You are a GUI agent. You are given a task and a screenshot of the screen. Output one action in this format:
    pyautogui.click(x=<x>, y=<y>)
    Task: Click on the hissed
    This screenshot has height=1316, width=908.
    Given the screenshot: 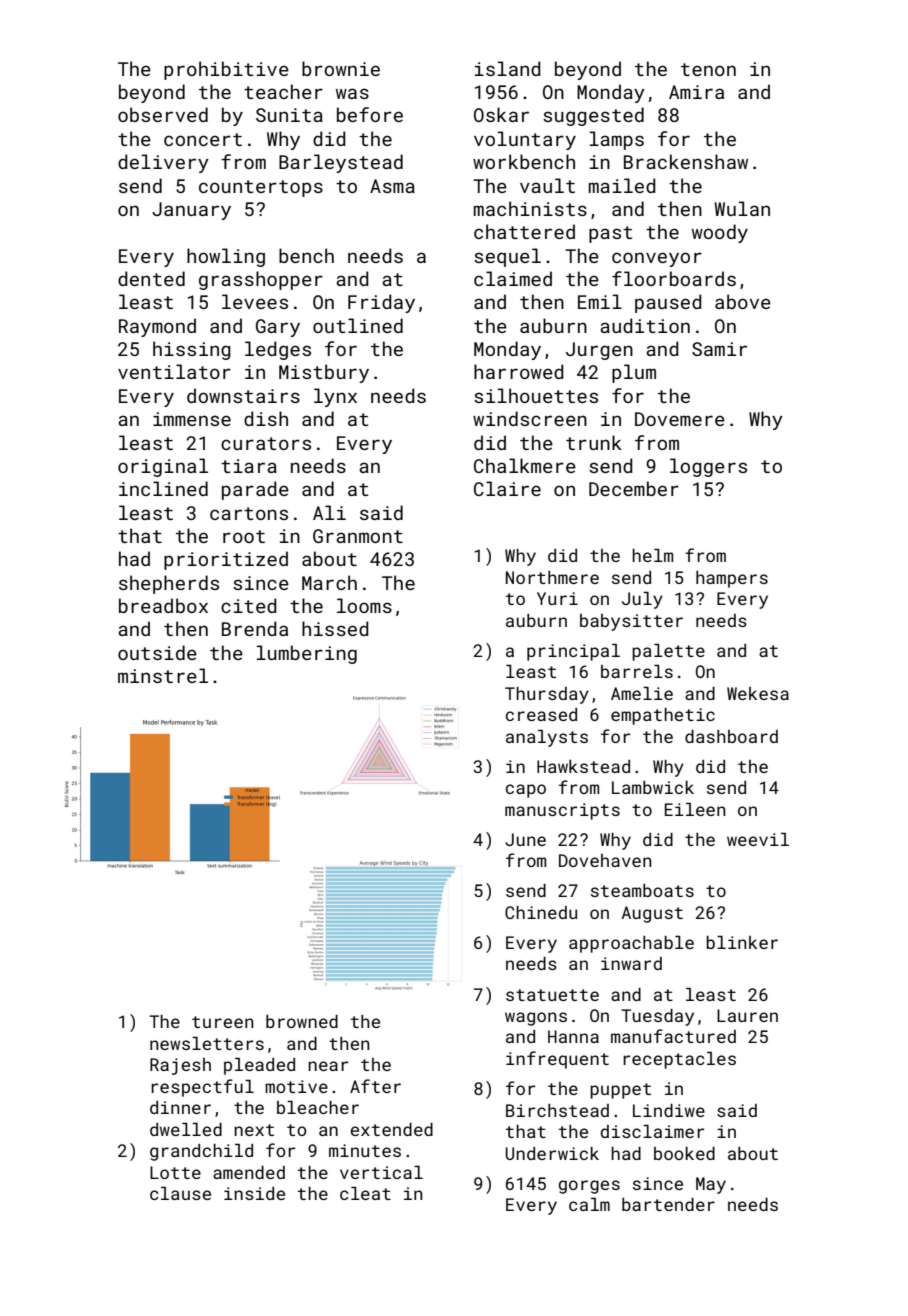 What is the action you would take?
    pyautogui.click(x=335, y=628)
